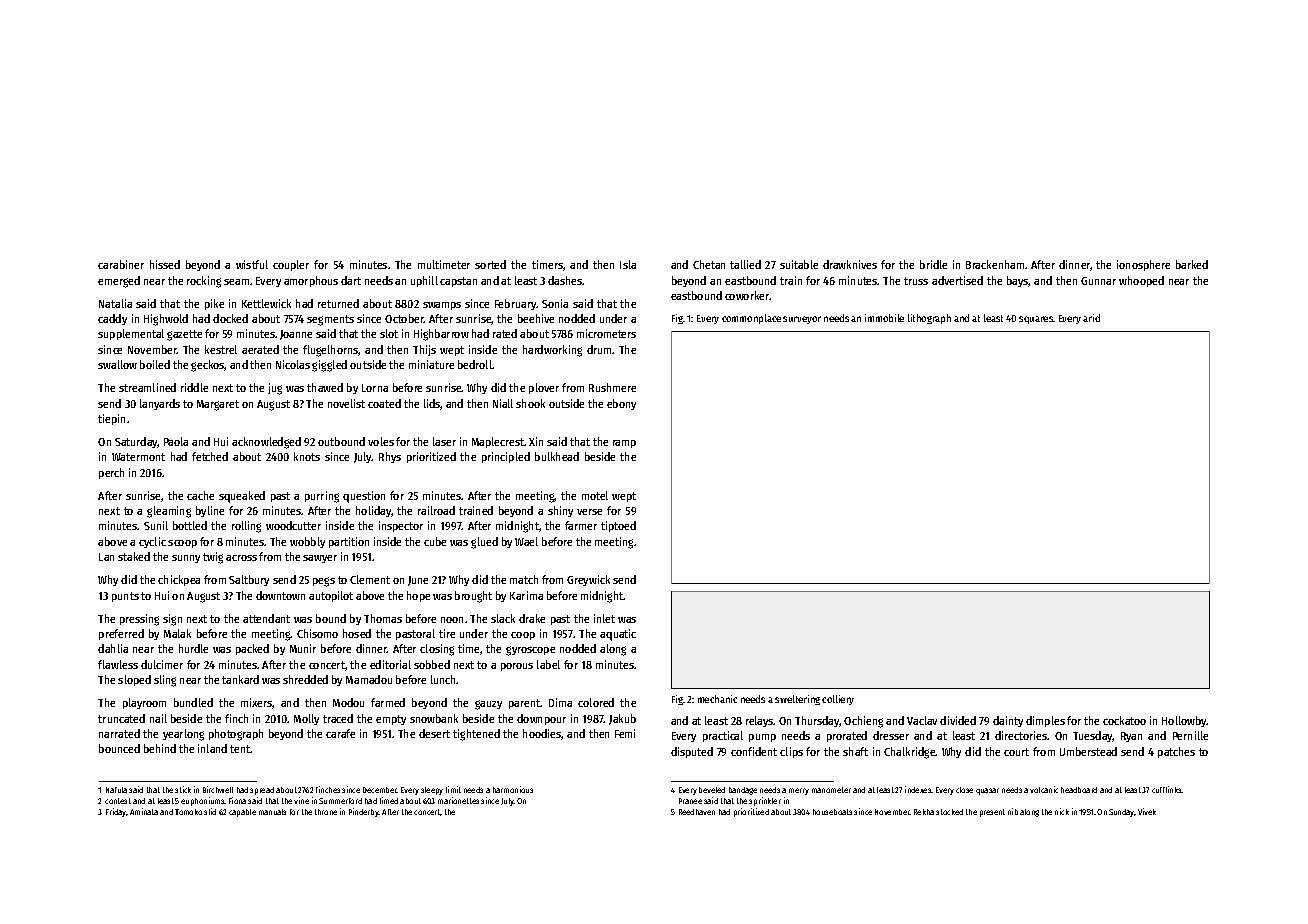 This page has width=1308, height=924. Describe the element at coordinates (152, 542) in the page. I see `cyclic` at that location.
